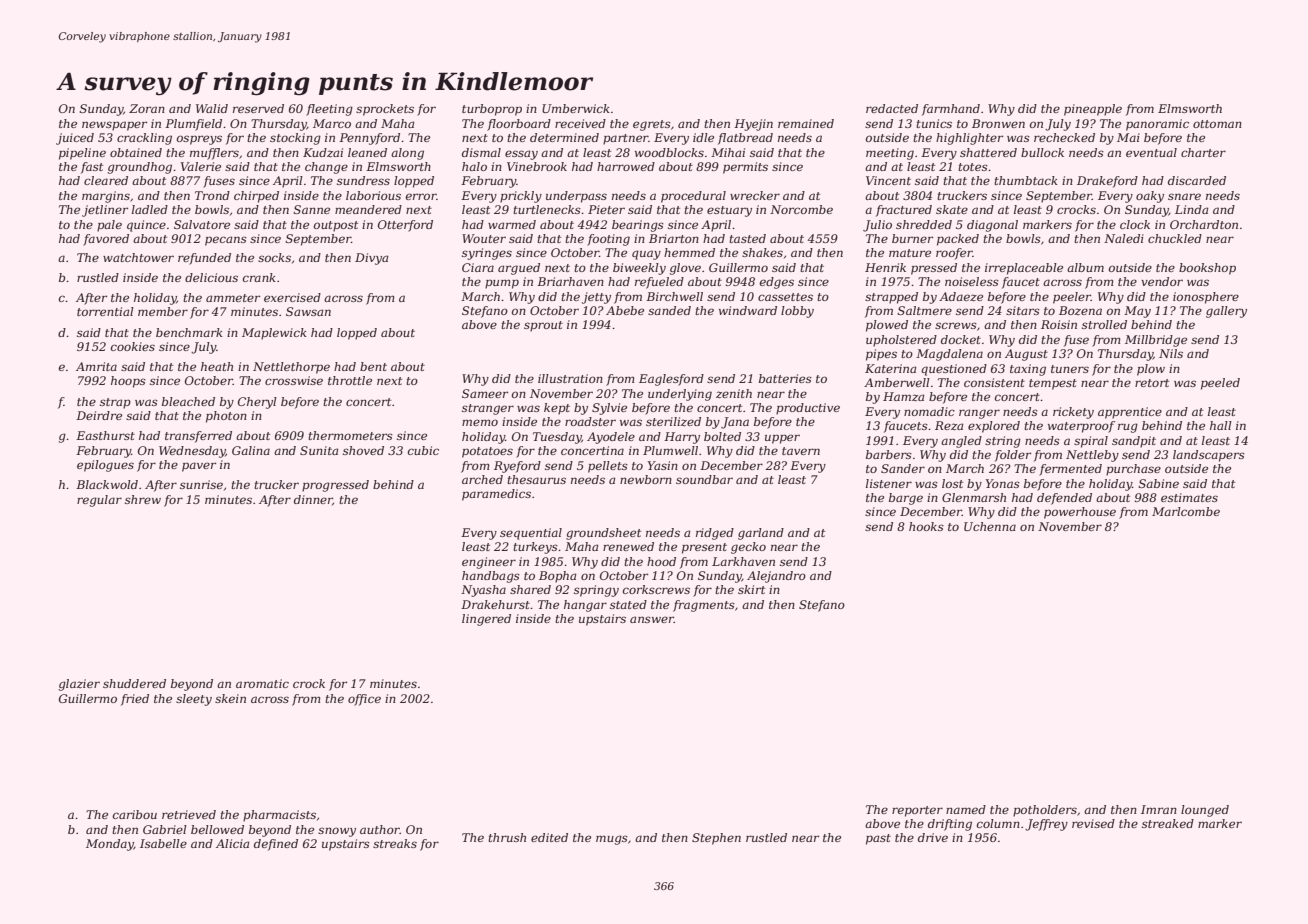 Image resolution: width=1308 pixels, height=924 pixels. What do you see at coordinates (294, 380) in the screenshot?
I see `crosswise` at bounding box center [294, 380].
